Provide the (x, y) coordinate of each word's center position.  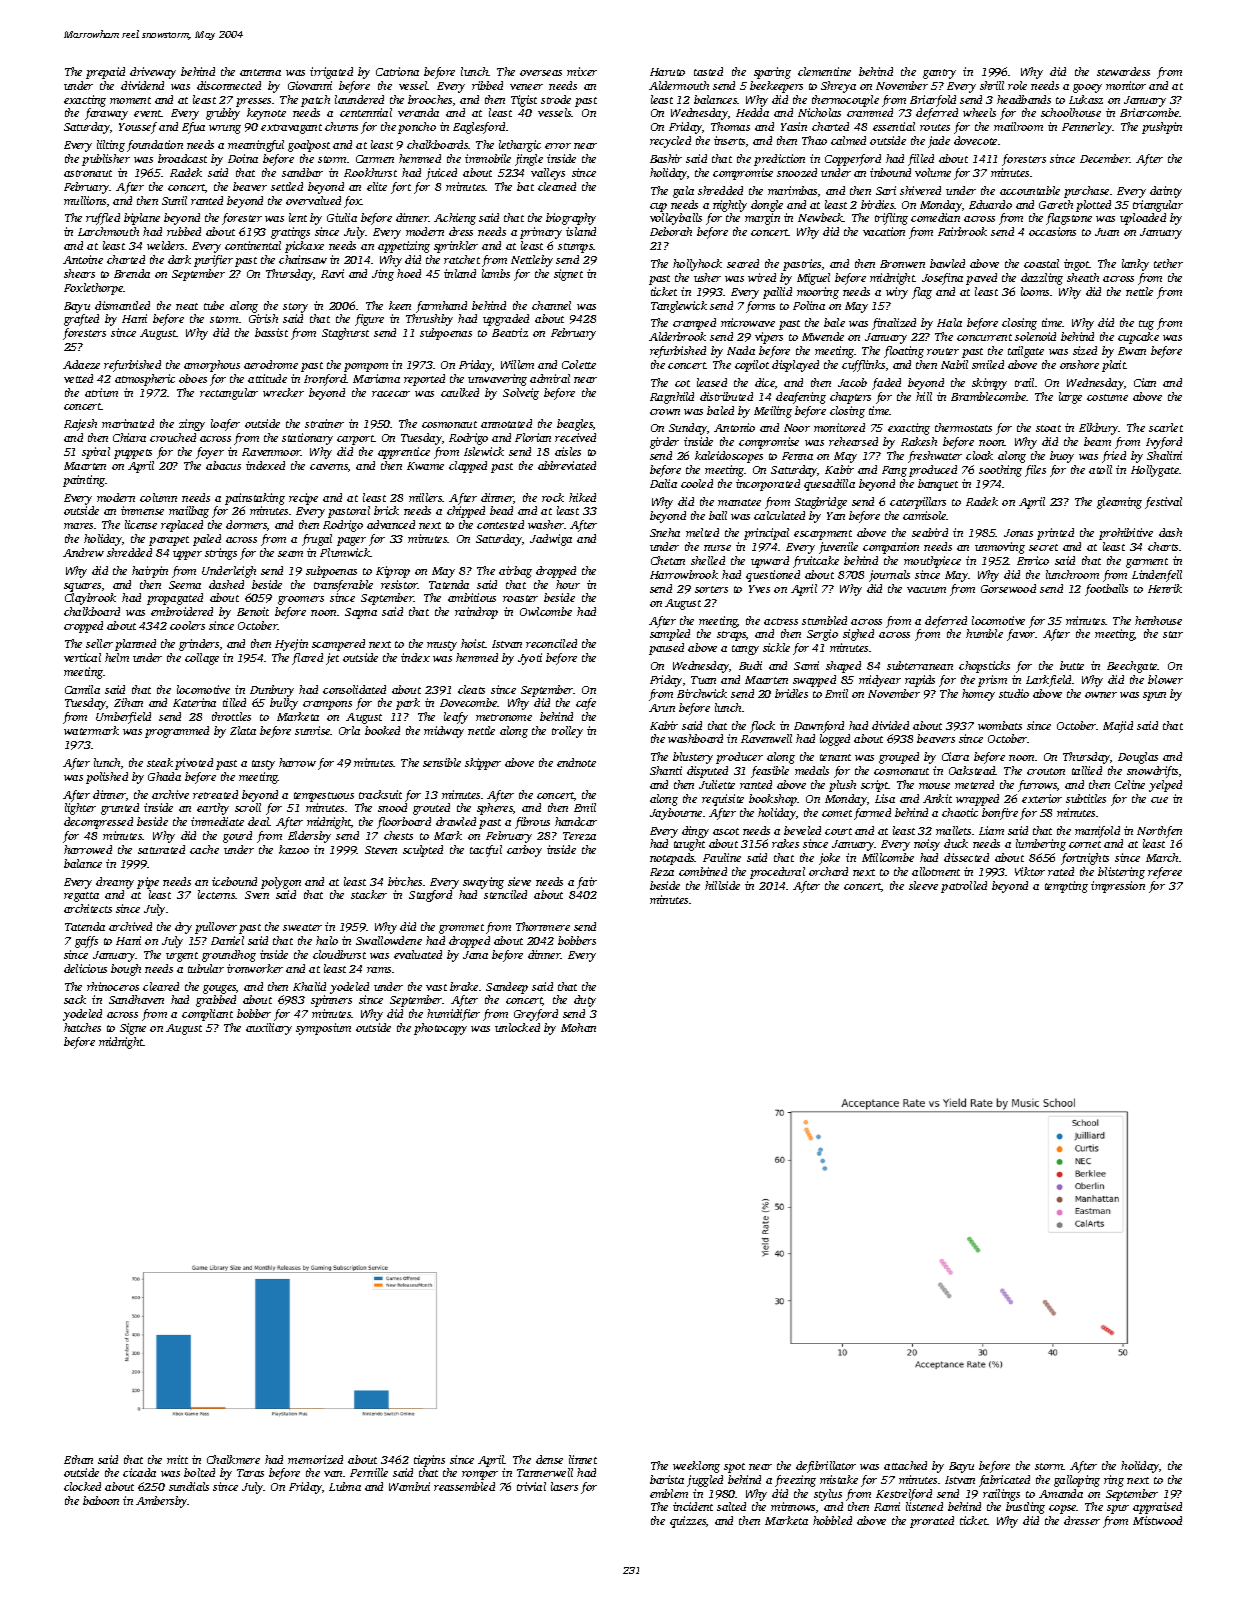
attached (905, 1465)
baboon (101, 1500)
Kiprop (393, 572)
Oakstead (972, 770)
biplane (142, 219)
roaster (520, 598)
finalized (894, 324)
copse (1063, 1509)
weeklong (696, 1467)
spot (734, 1468)
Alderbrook (677, 336)
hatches (82, 1027)
